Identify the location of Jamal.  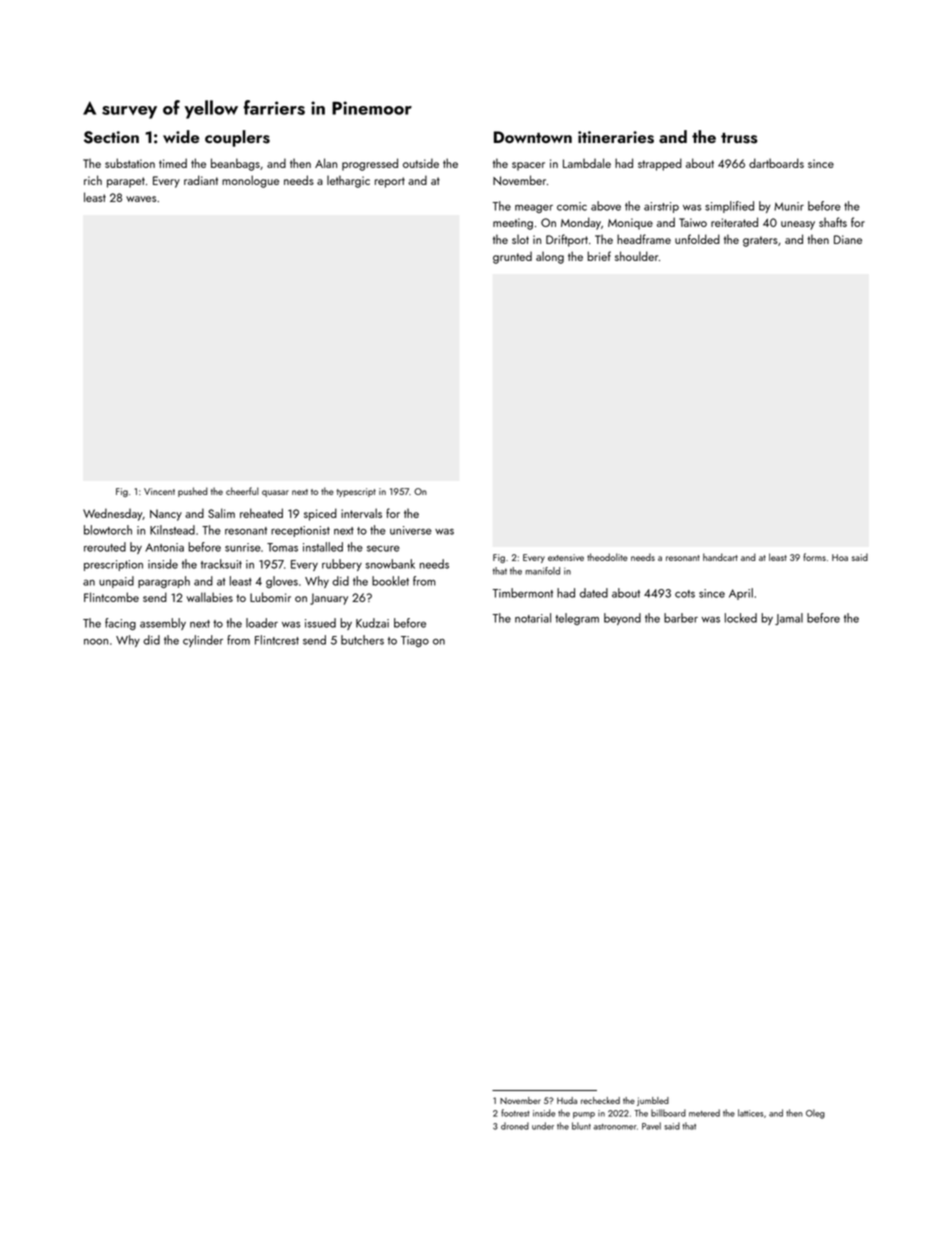
(789, 619).
